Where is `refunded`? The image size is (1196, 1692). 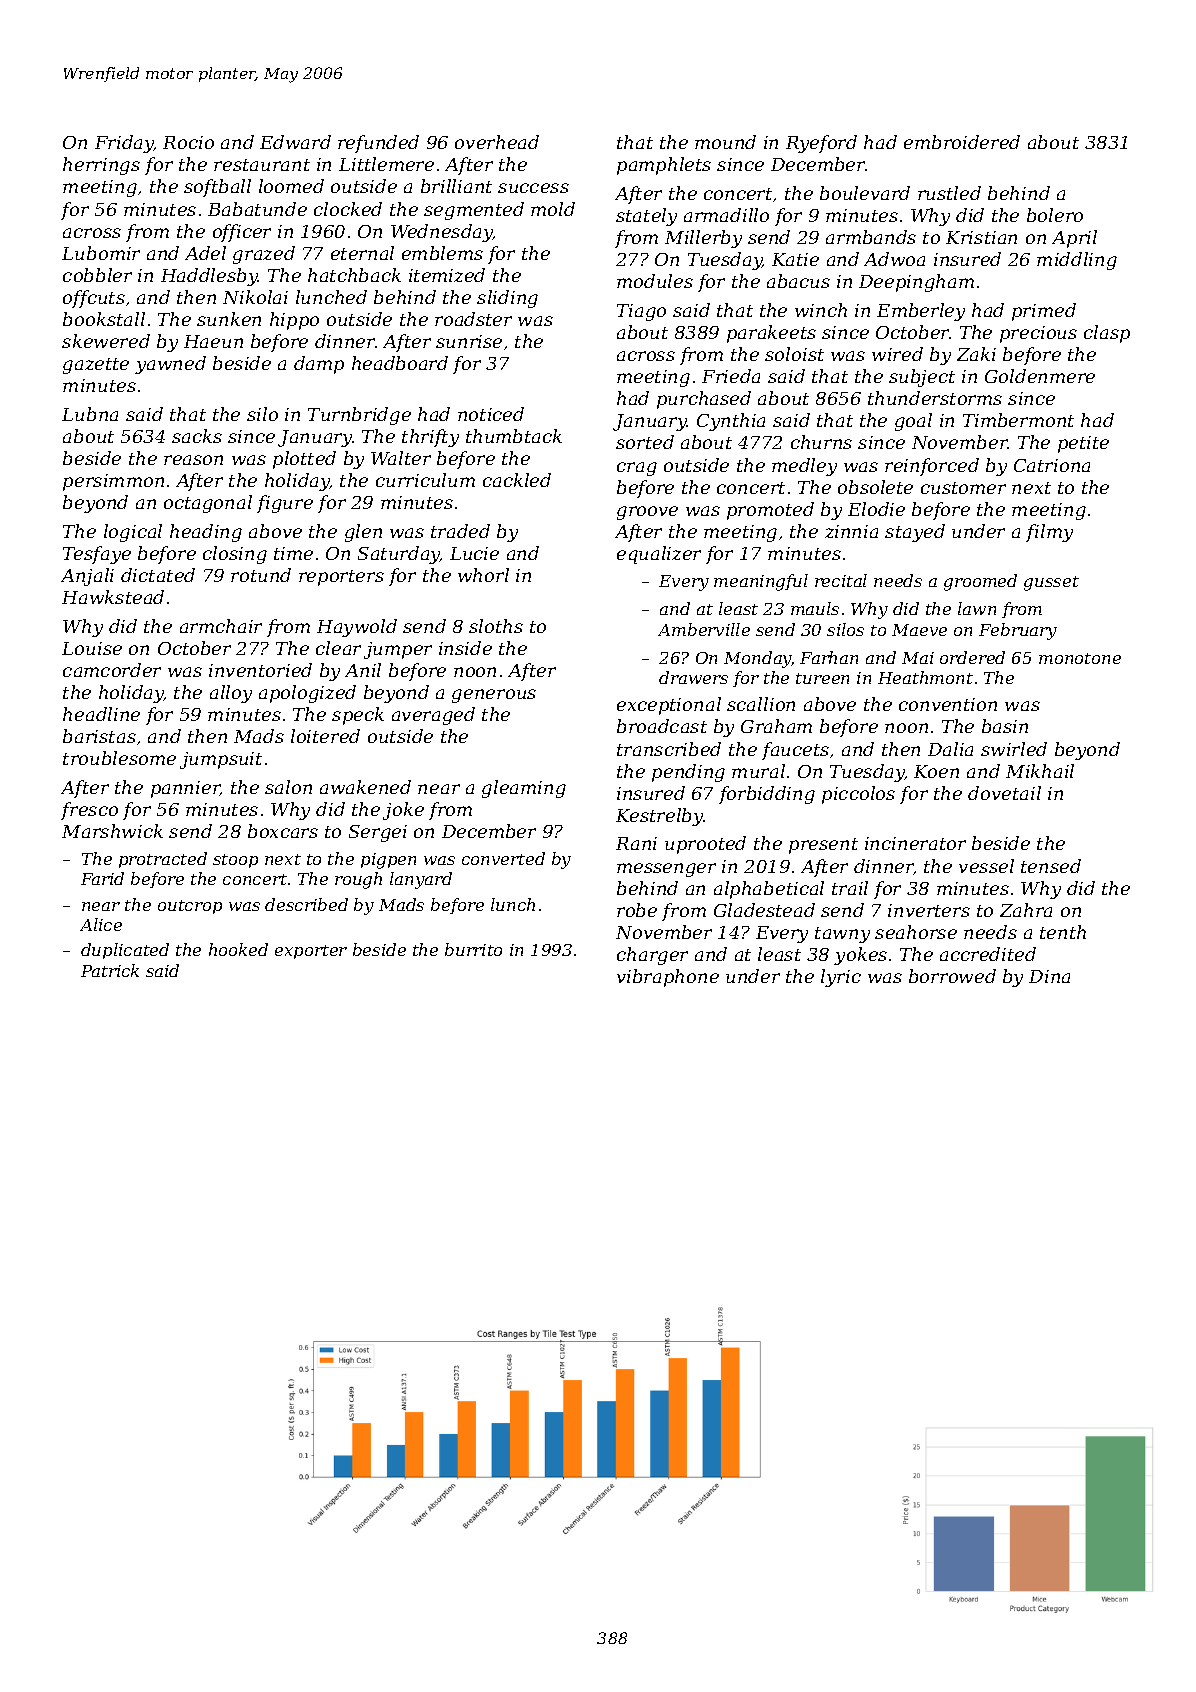 refunded is located at coordinates (378, 144).
